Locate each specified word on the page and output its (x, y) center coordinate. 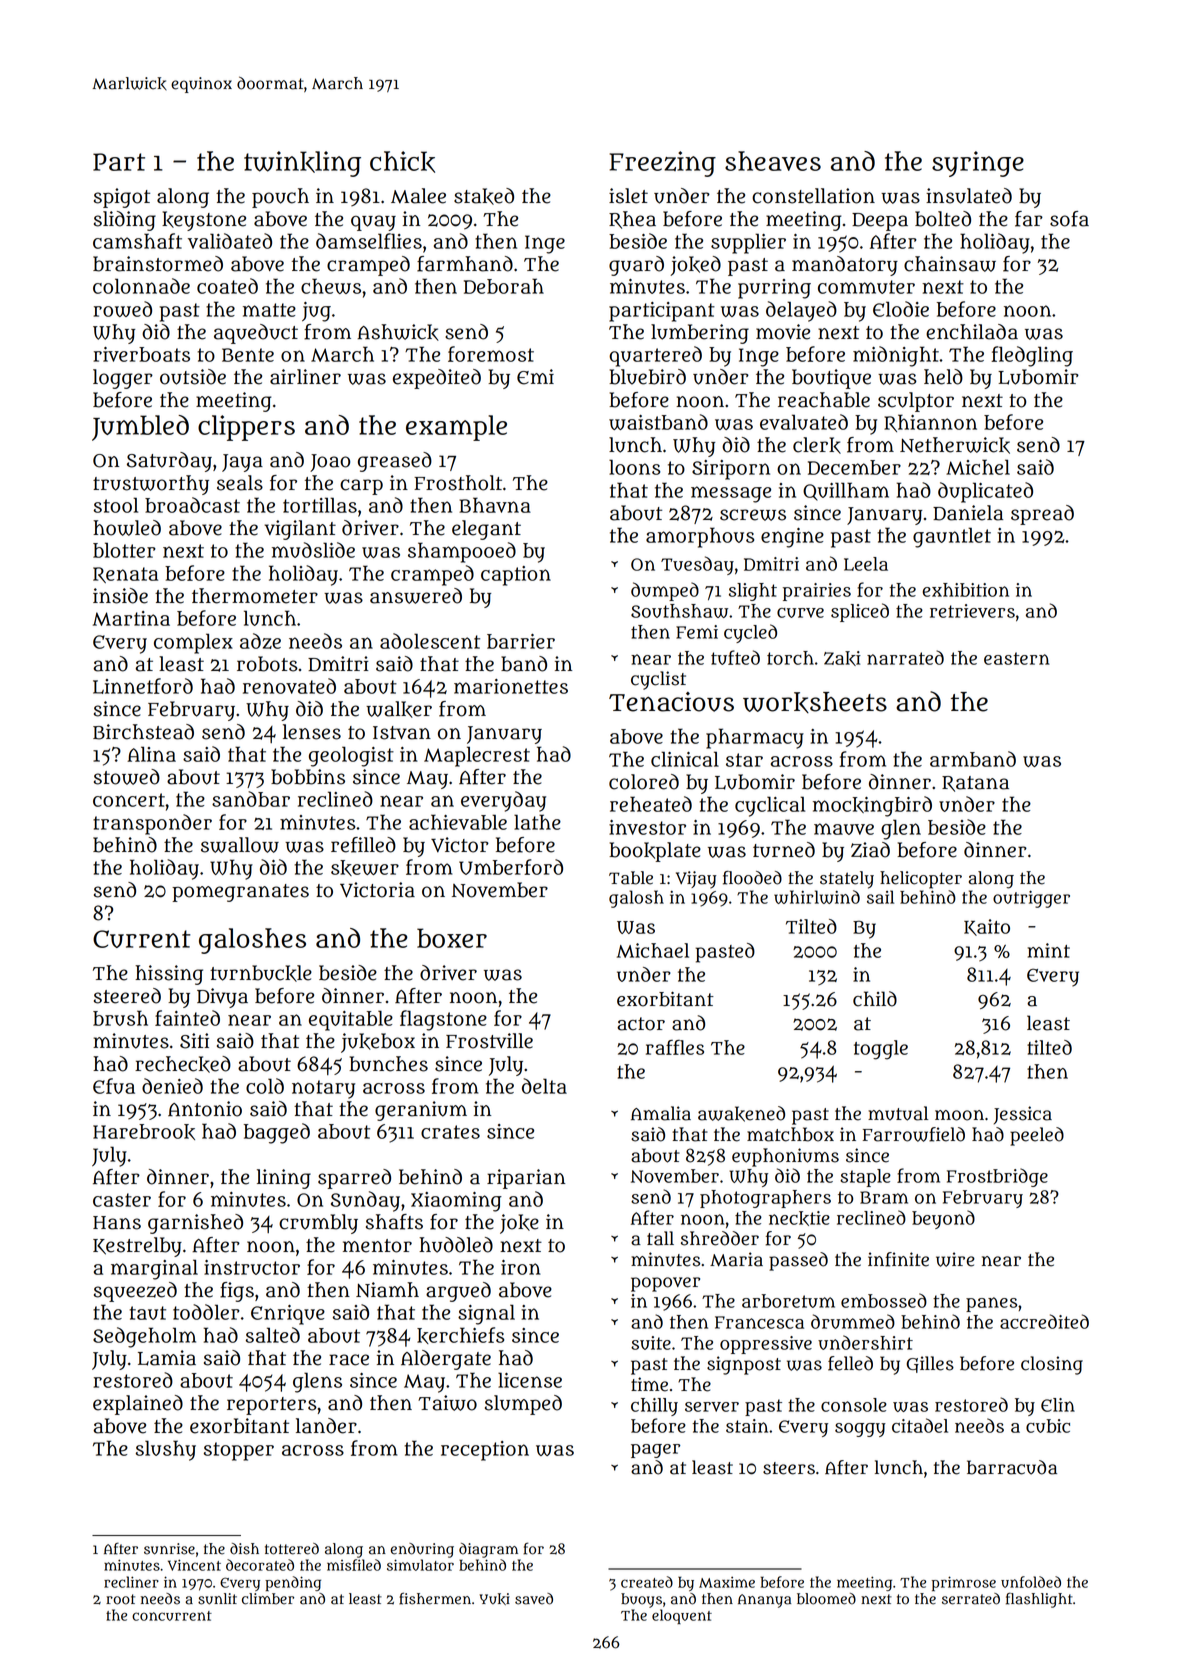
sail (880, 897)
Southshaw (679, 611)
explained (138, 1405)
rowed (122, 309)
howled (127, 528)
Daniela (968, 513)
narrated (905, 657)
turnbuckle (261, 973)
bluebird (647, 377)
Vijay (696, 880)
